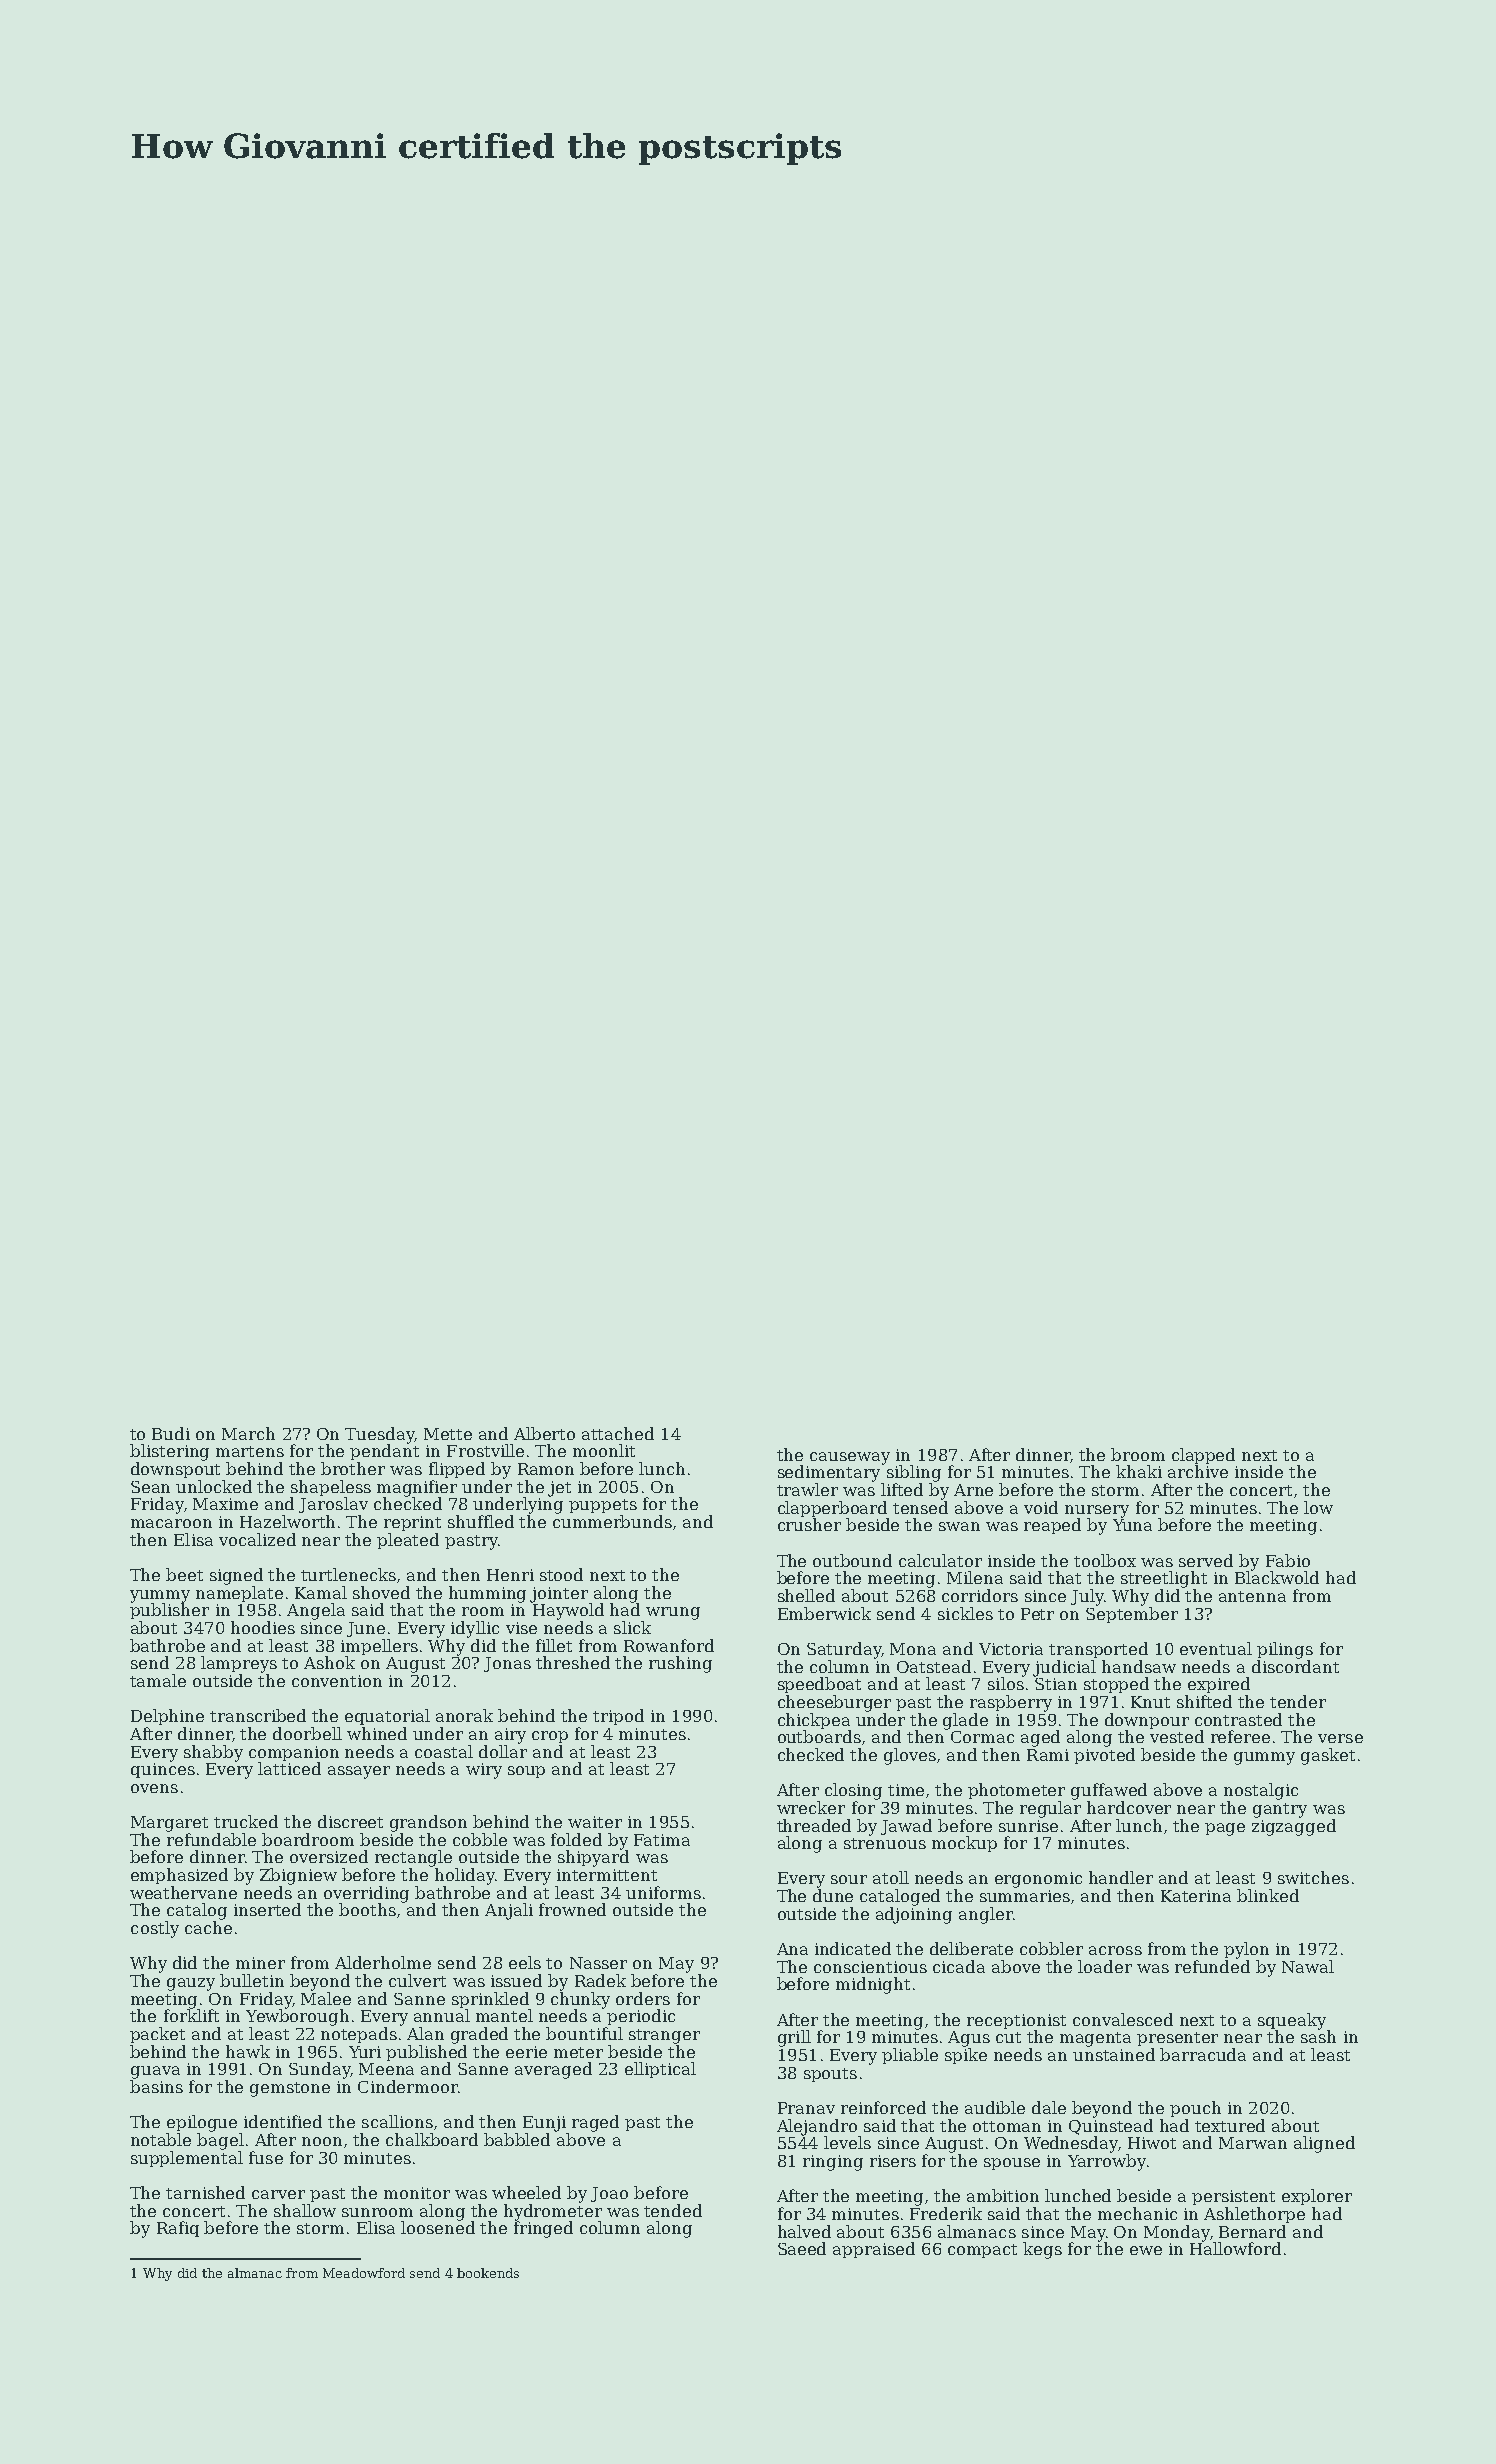 The width and height of the screenshot is (1496, 2464). I want to click on Cindermoor, so click(408, 2086).
